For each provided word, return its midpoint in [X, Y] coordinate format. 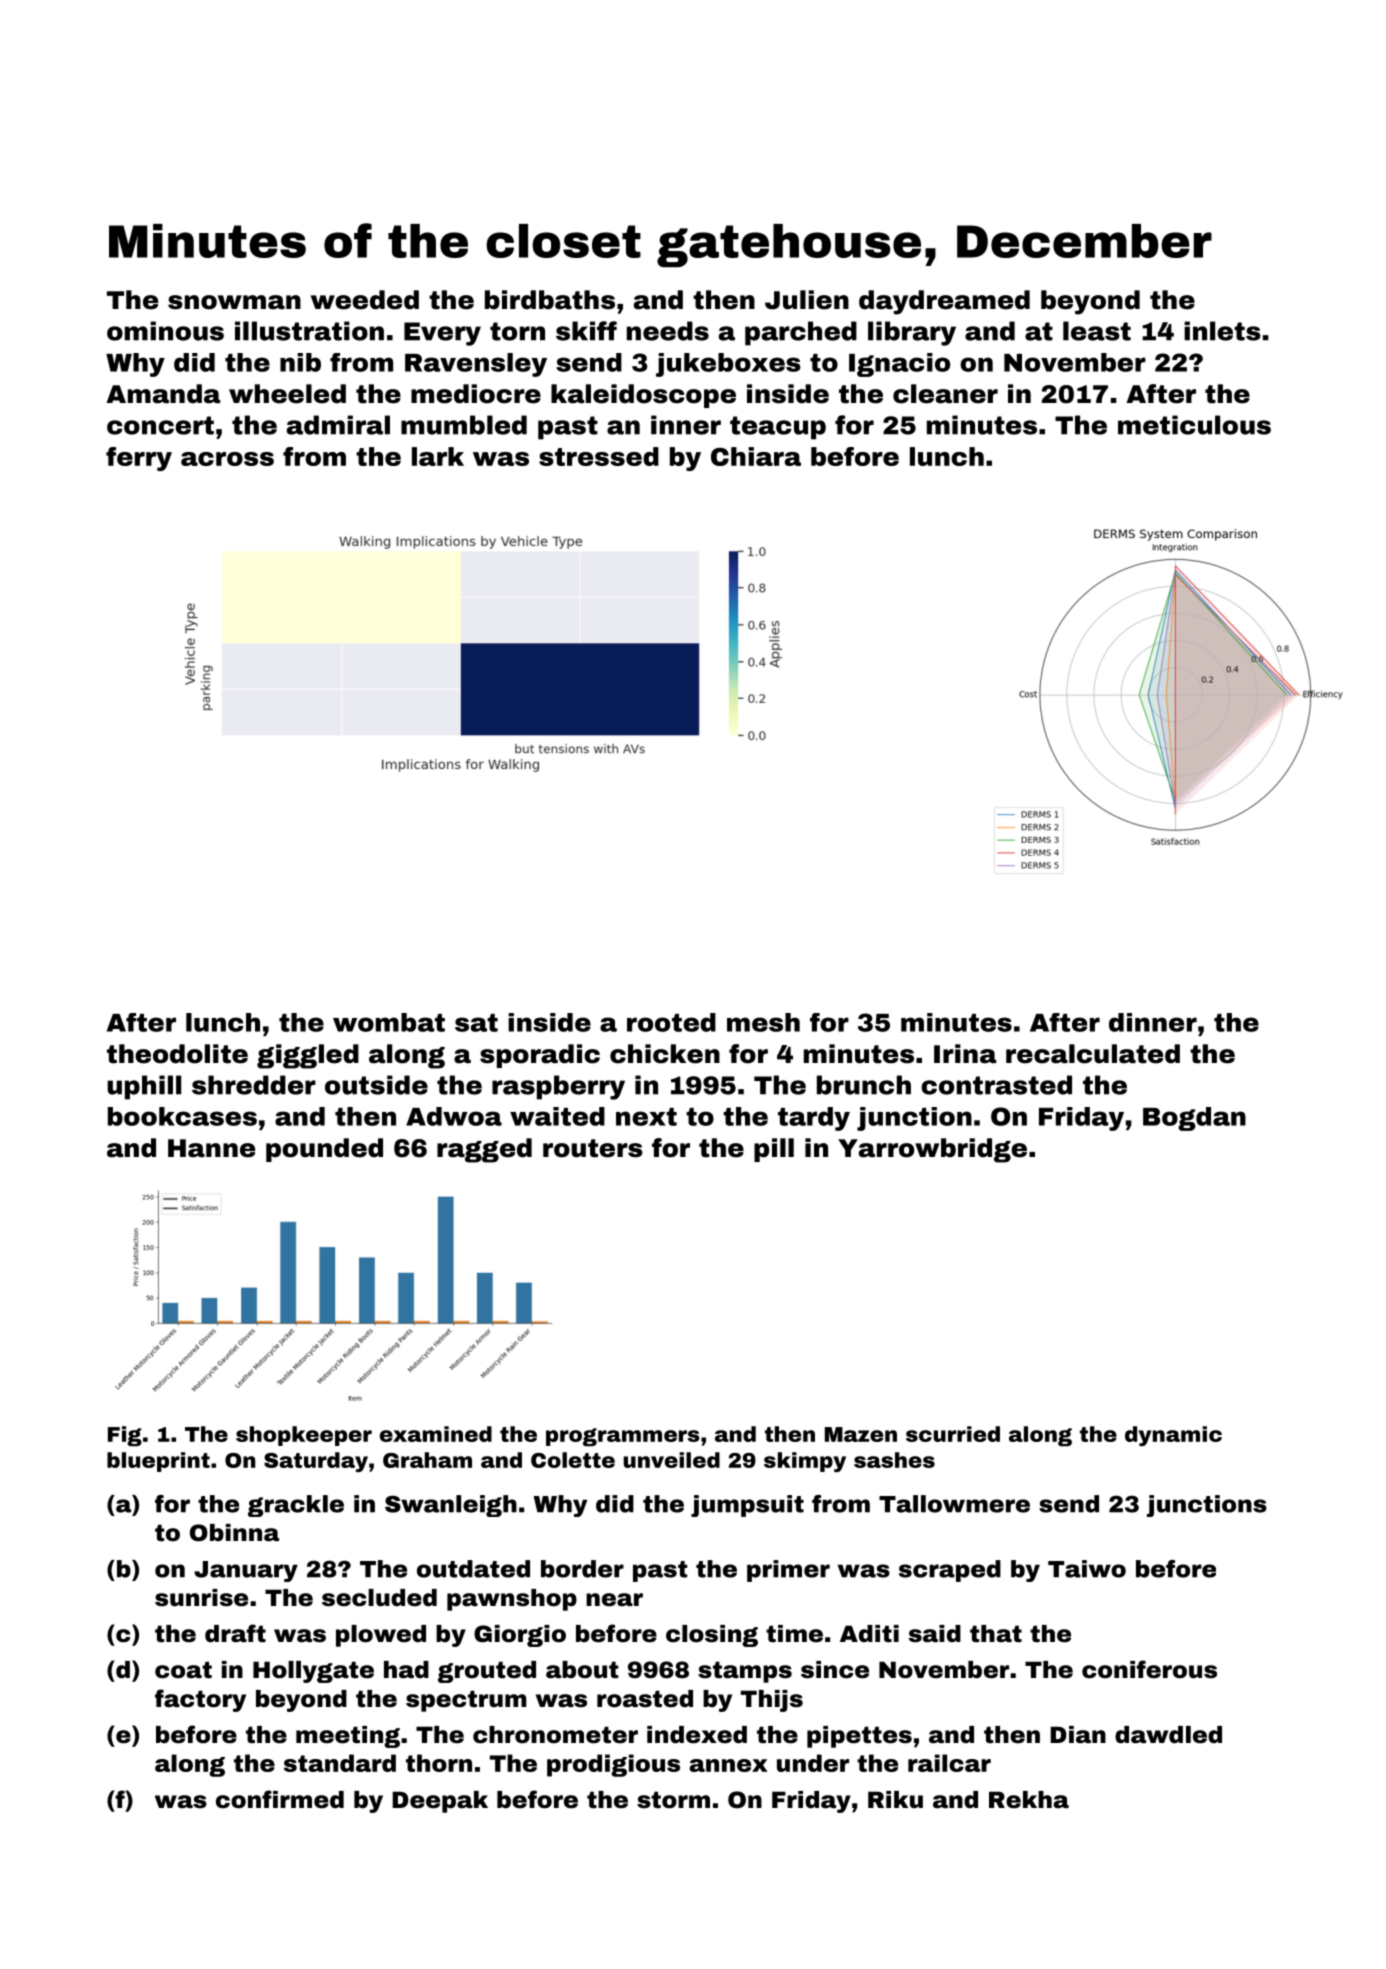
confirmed [280, 1799]
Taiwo [1087, 1569]
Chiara [756, 456]
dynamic [1173, 1436]
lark [438, 456]
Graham [427, 1460]
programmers [623, 1437]
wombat [389, 1022]
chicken [665, 1054]
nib [300, 362]
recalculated [1093, 1054]
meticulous [1194, 425]
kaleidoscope [643, 396]
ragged [484, 1150]
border [582, 1569]
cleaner [945, 394]
